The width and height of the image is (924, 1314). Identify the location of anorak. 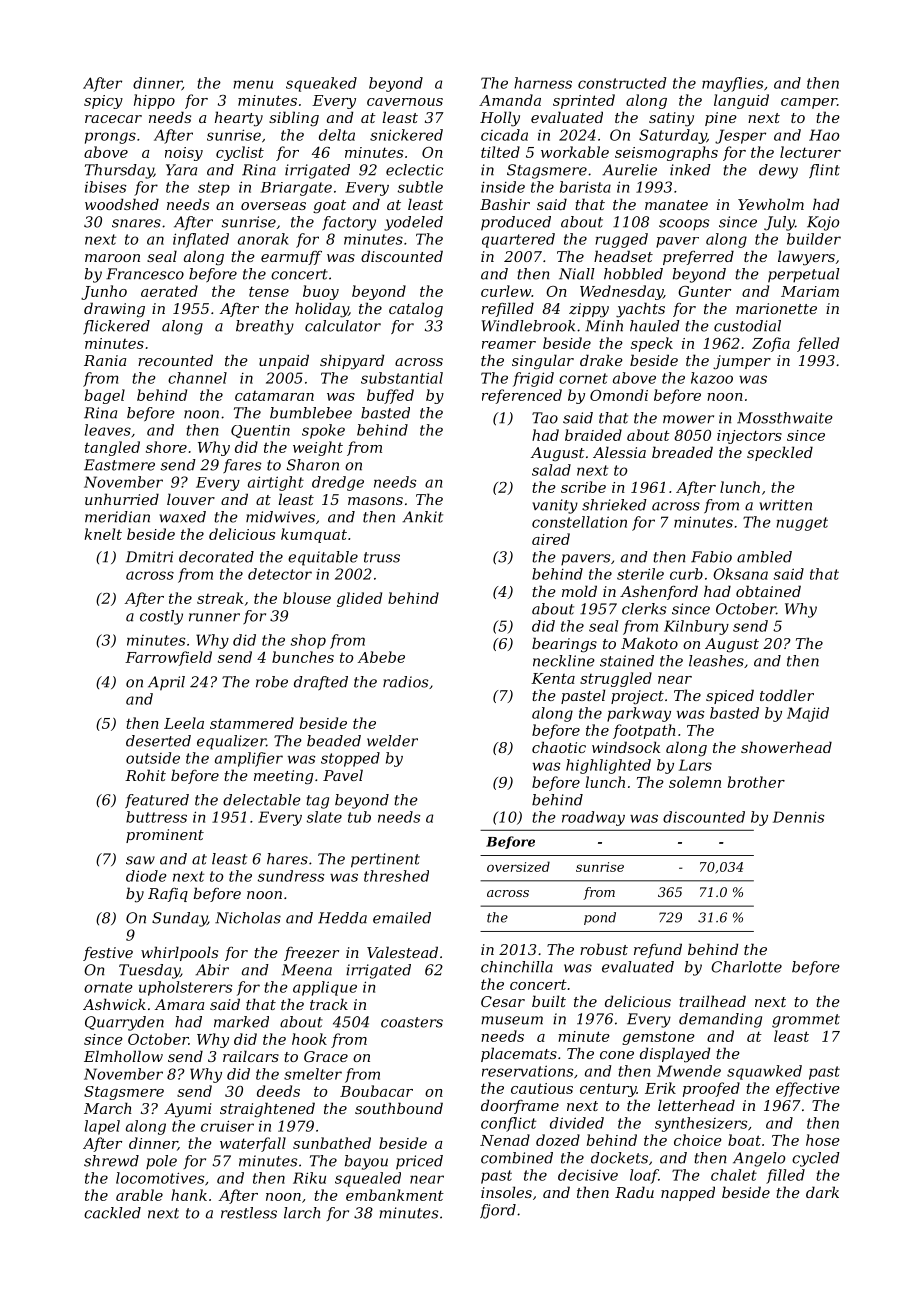
(263, 239).
